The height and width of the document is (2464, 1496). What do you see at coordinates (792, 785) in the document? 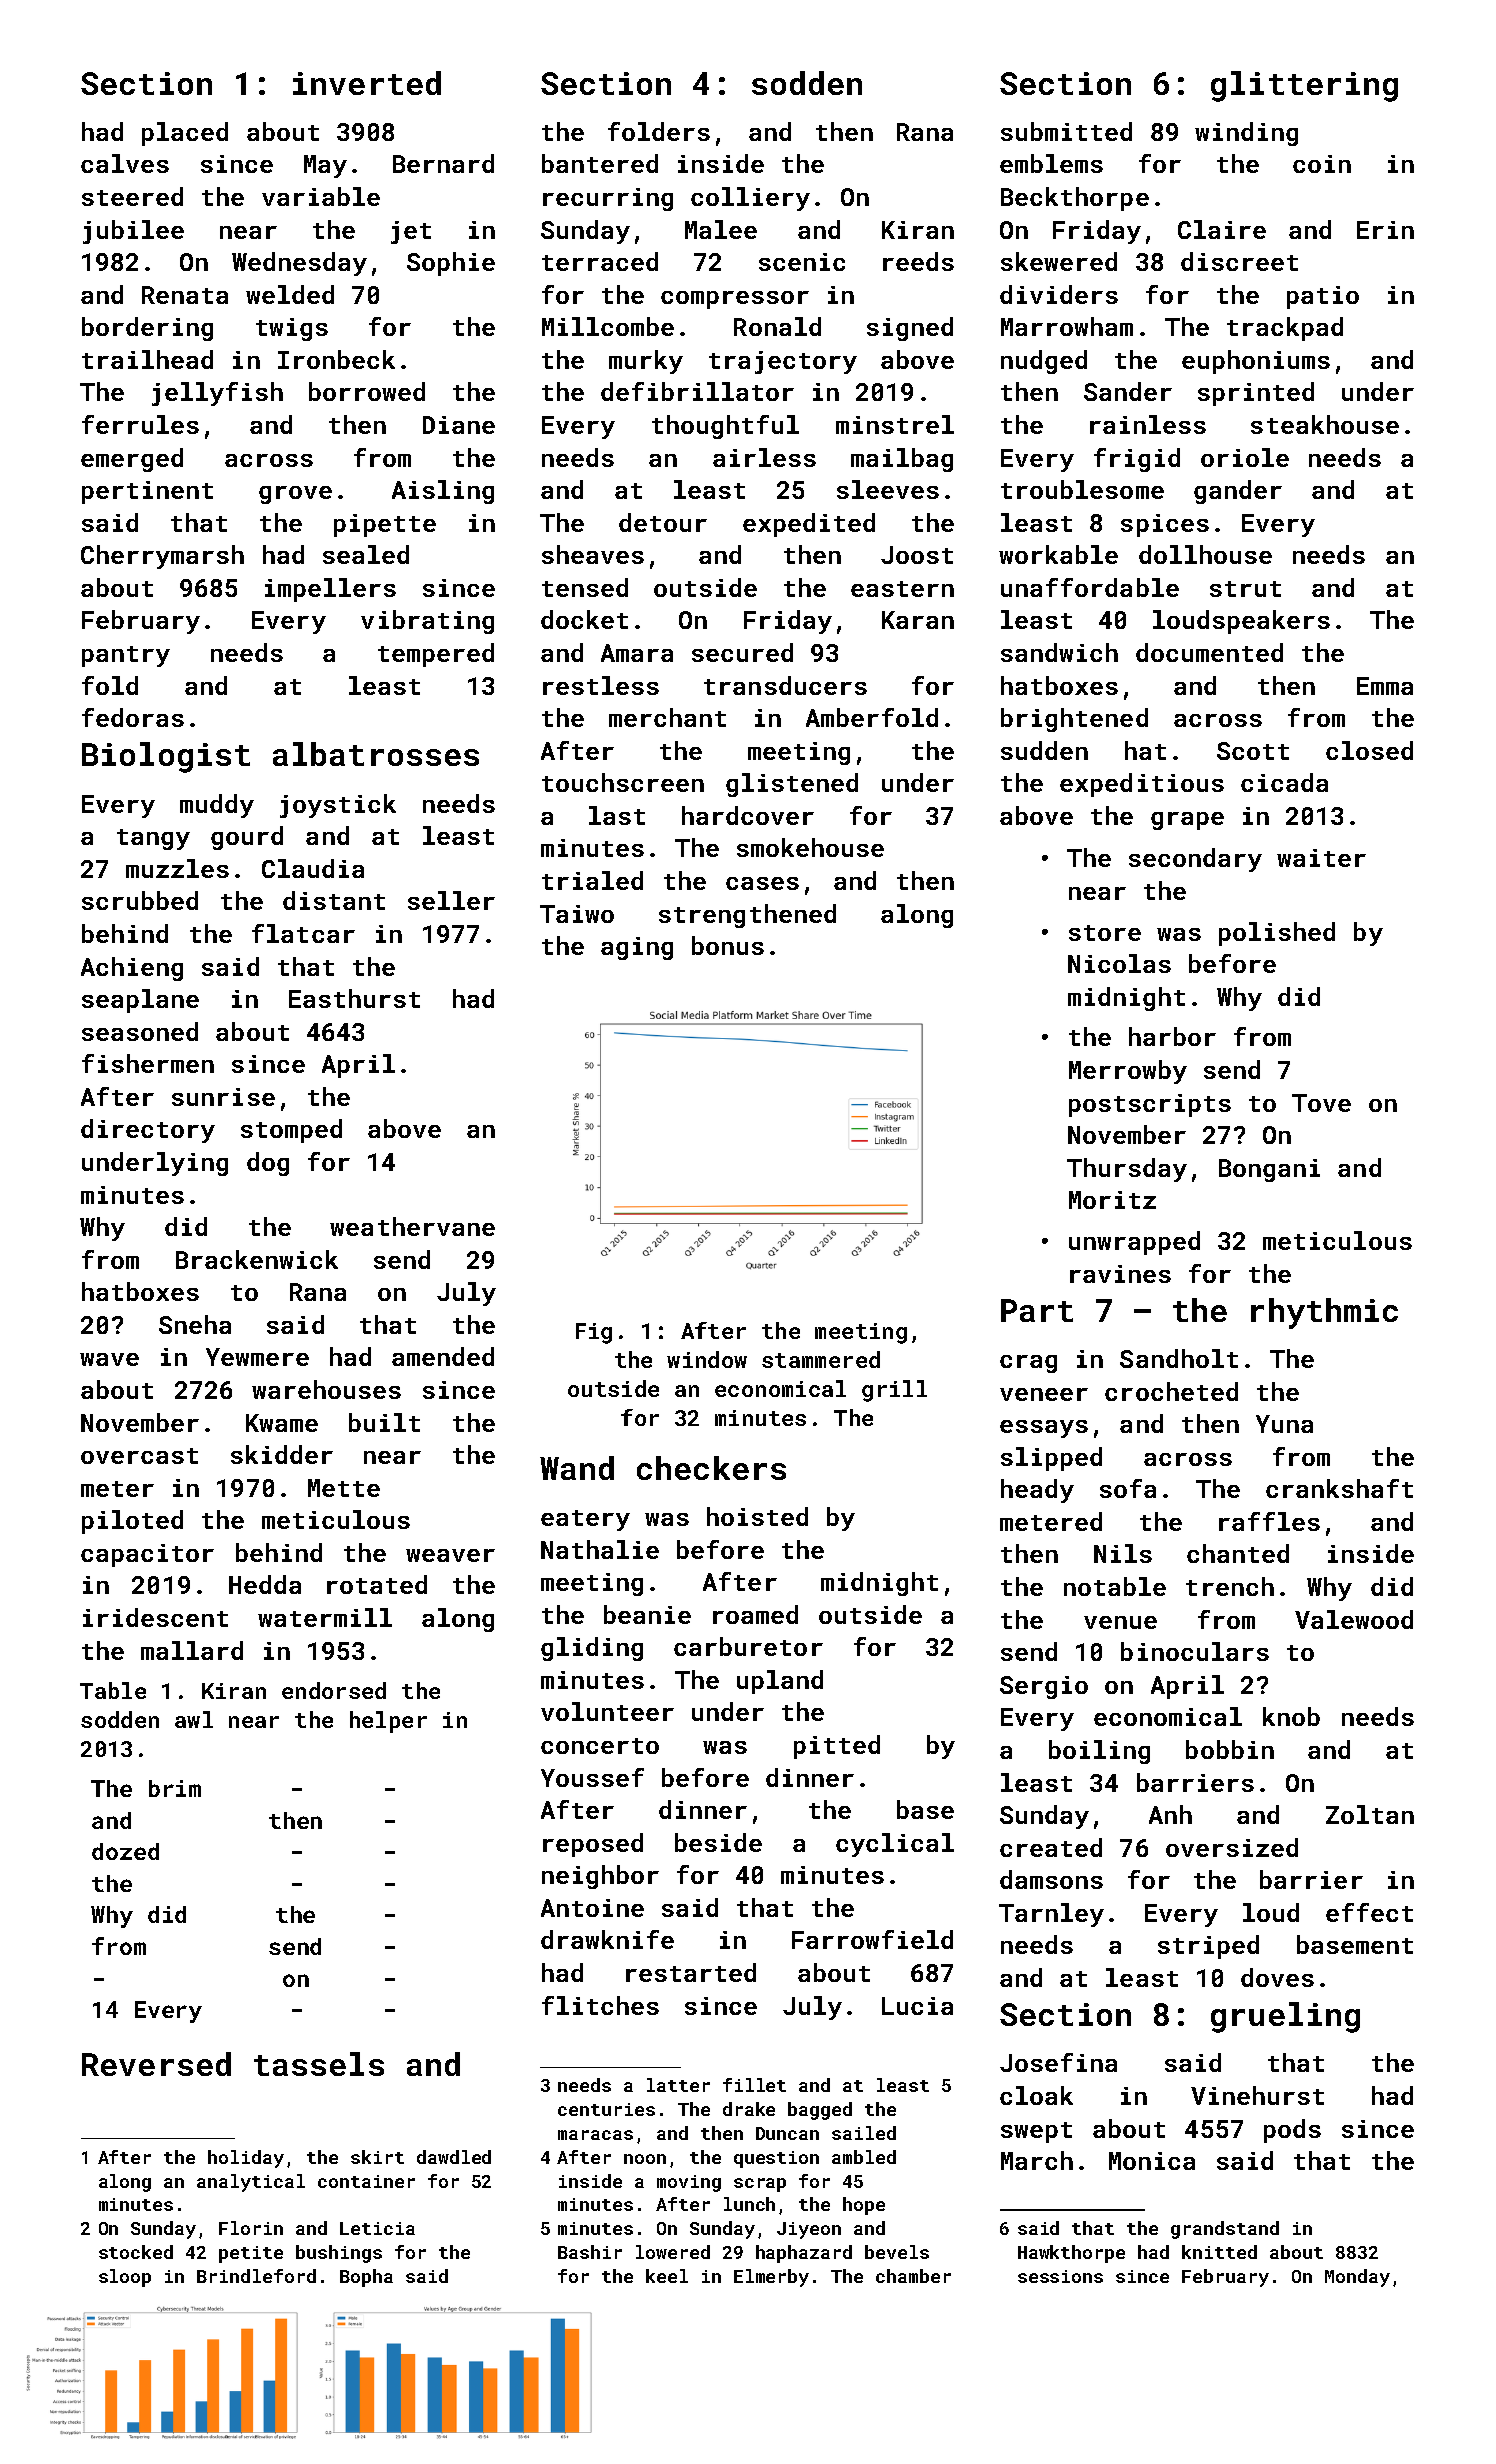
I see `glistened` at bounding box center [792, 785].
